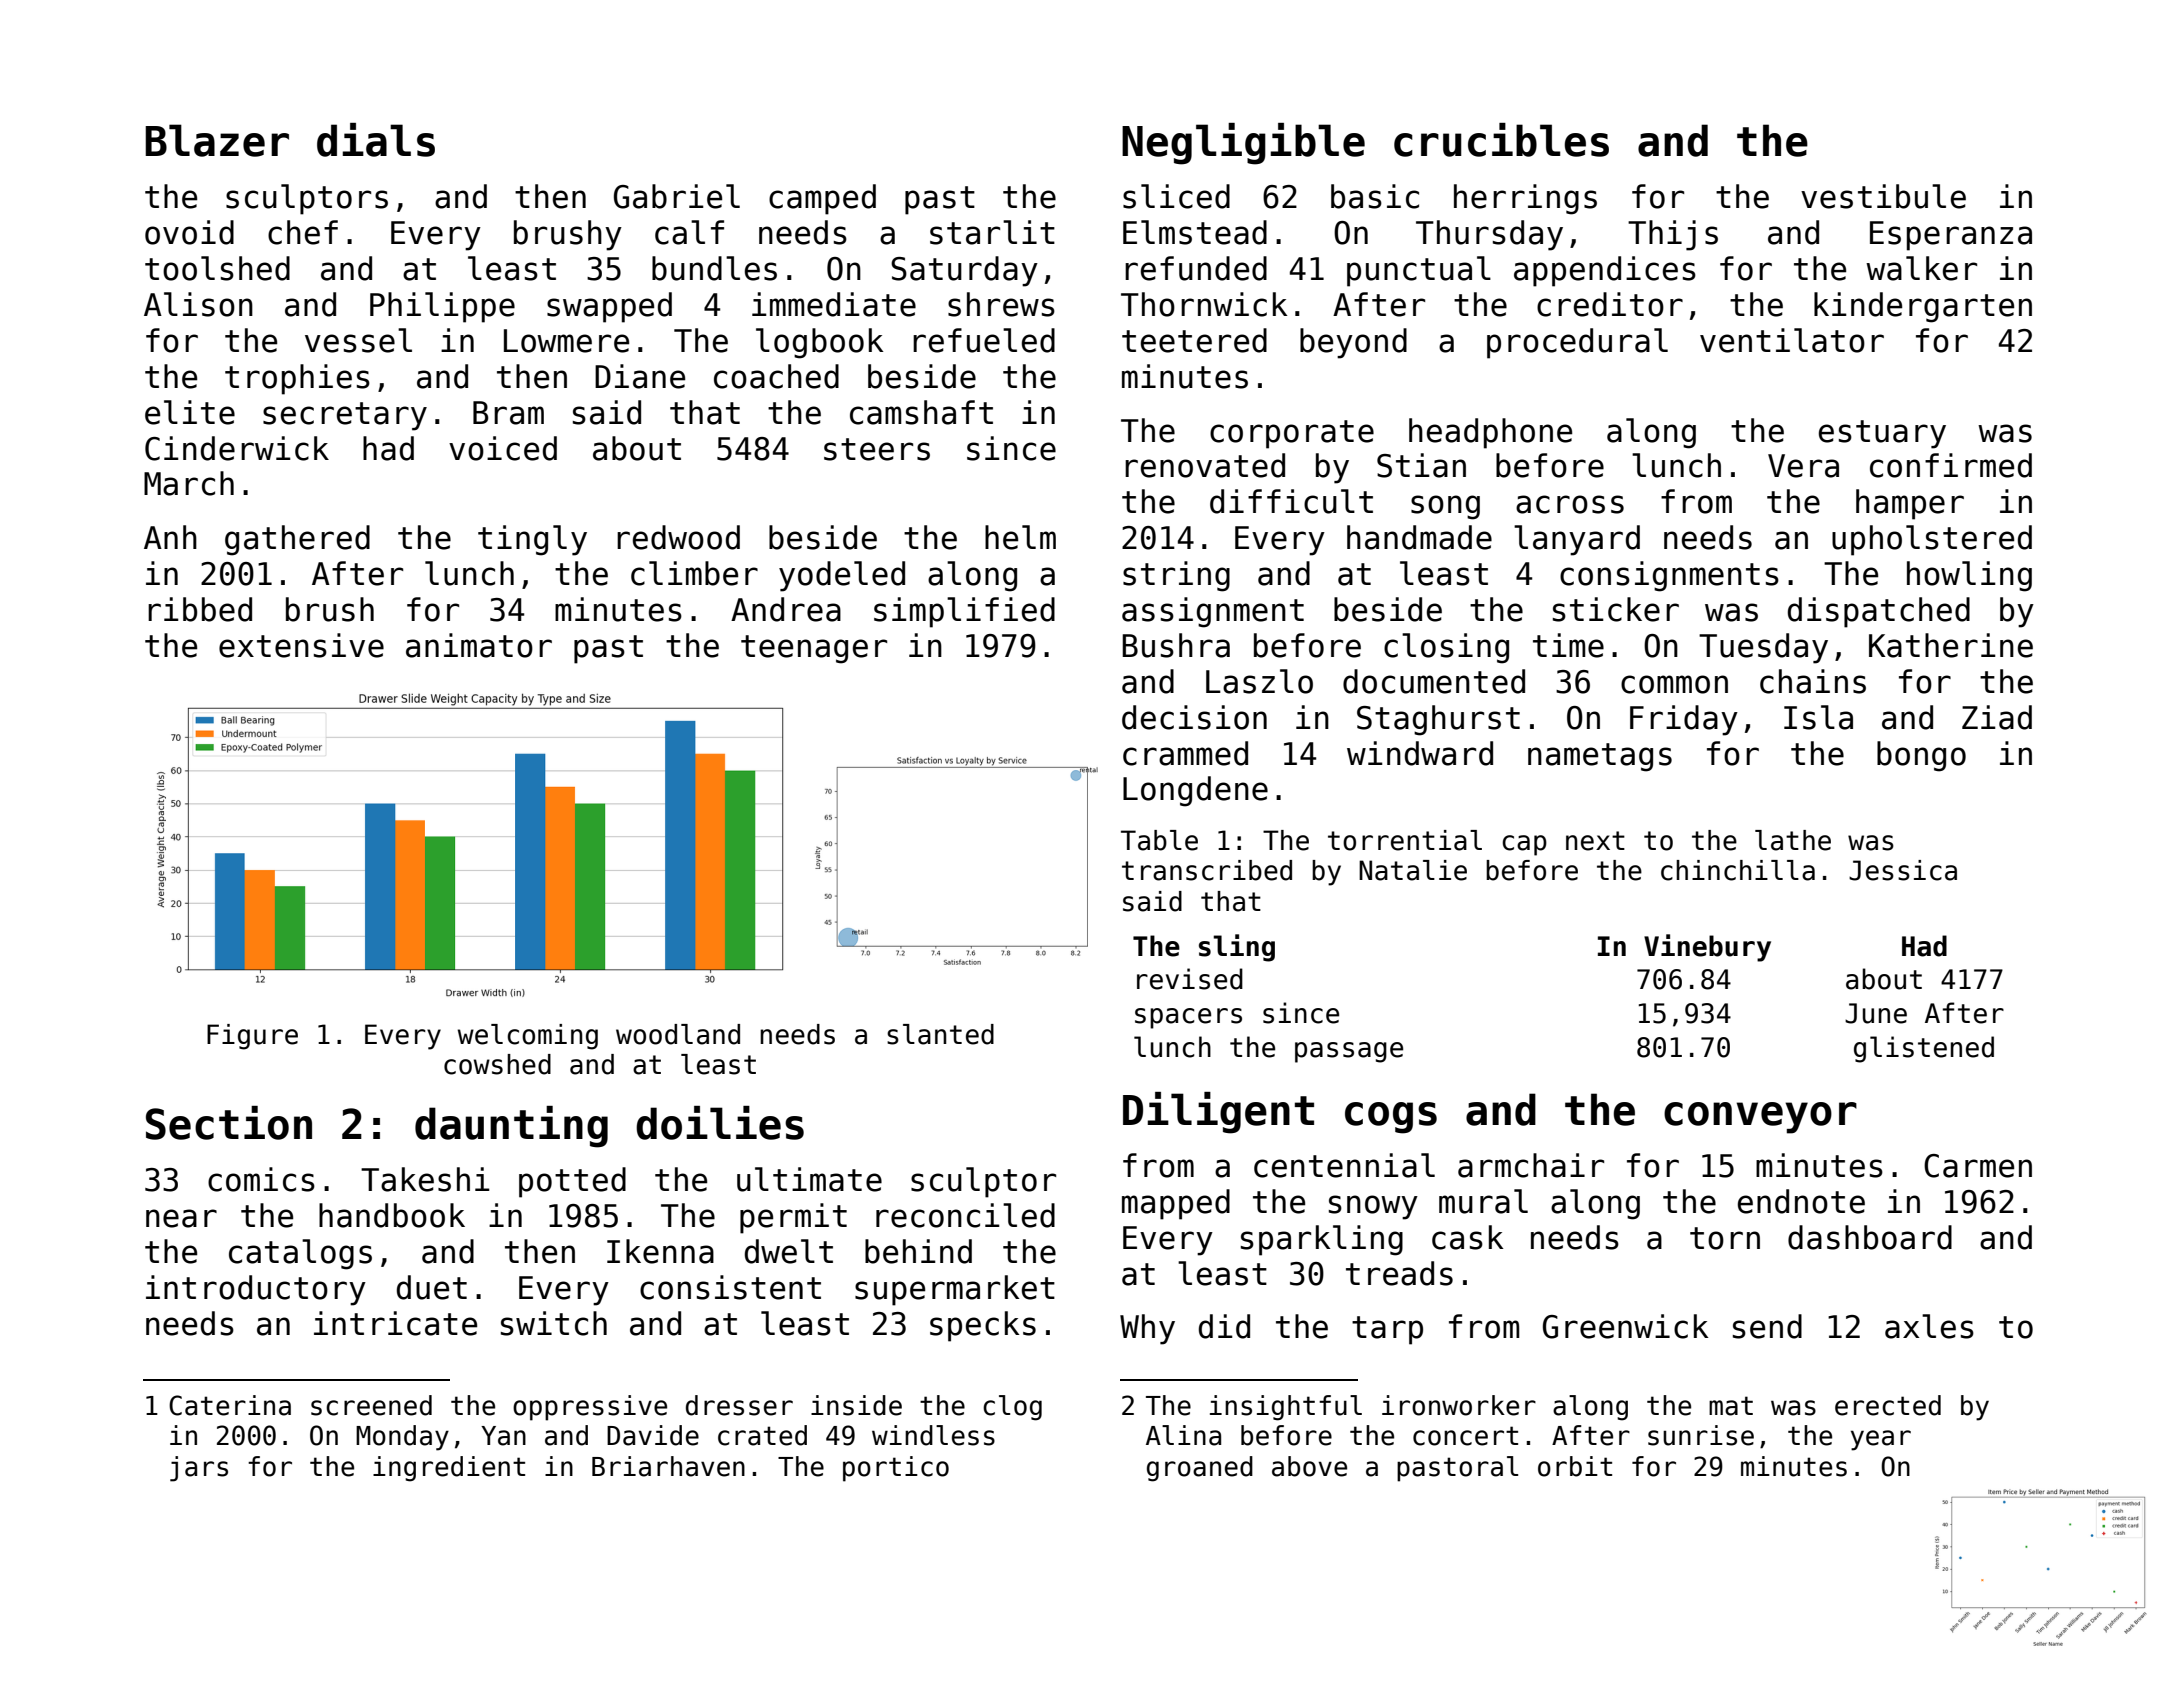 This document has height=1683, width=2178. What do you see at coordinates (1243, 144) in the document?
I see `Negligible` at bounding box center [1243, 144].
